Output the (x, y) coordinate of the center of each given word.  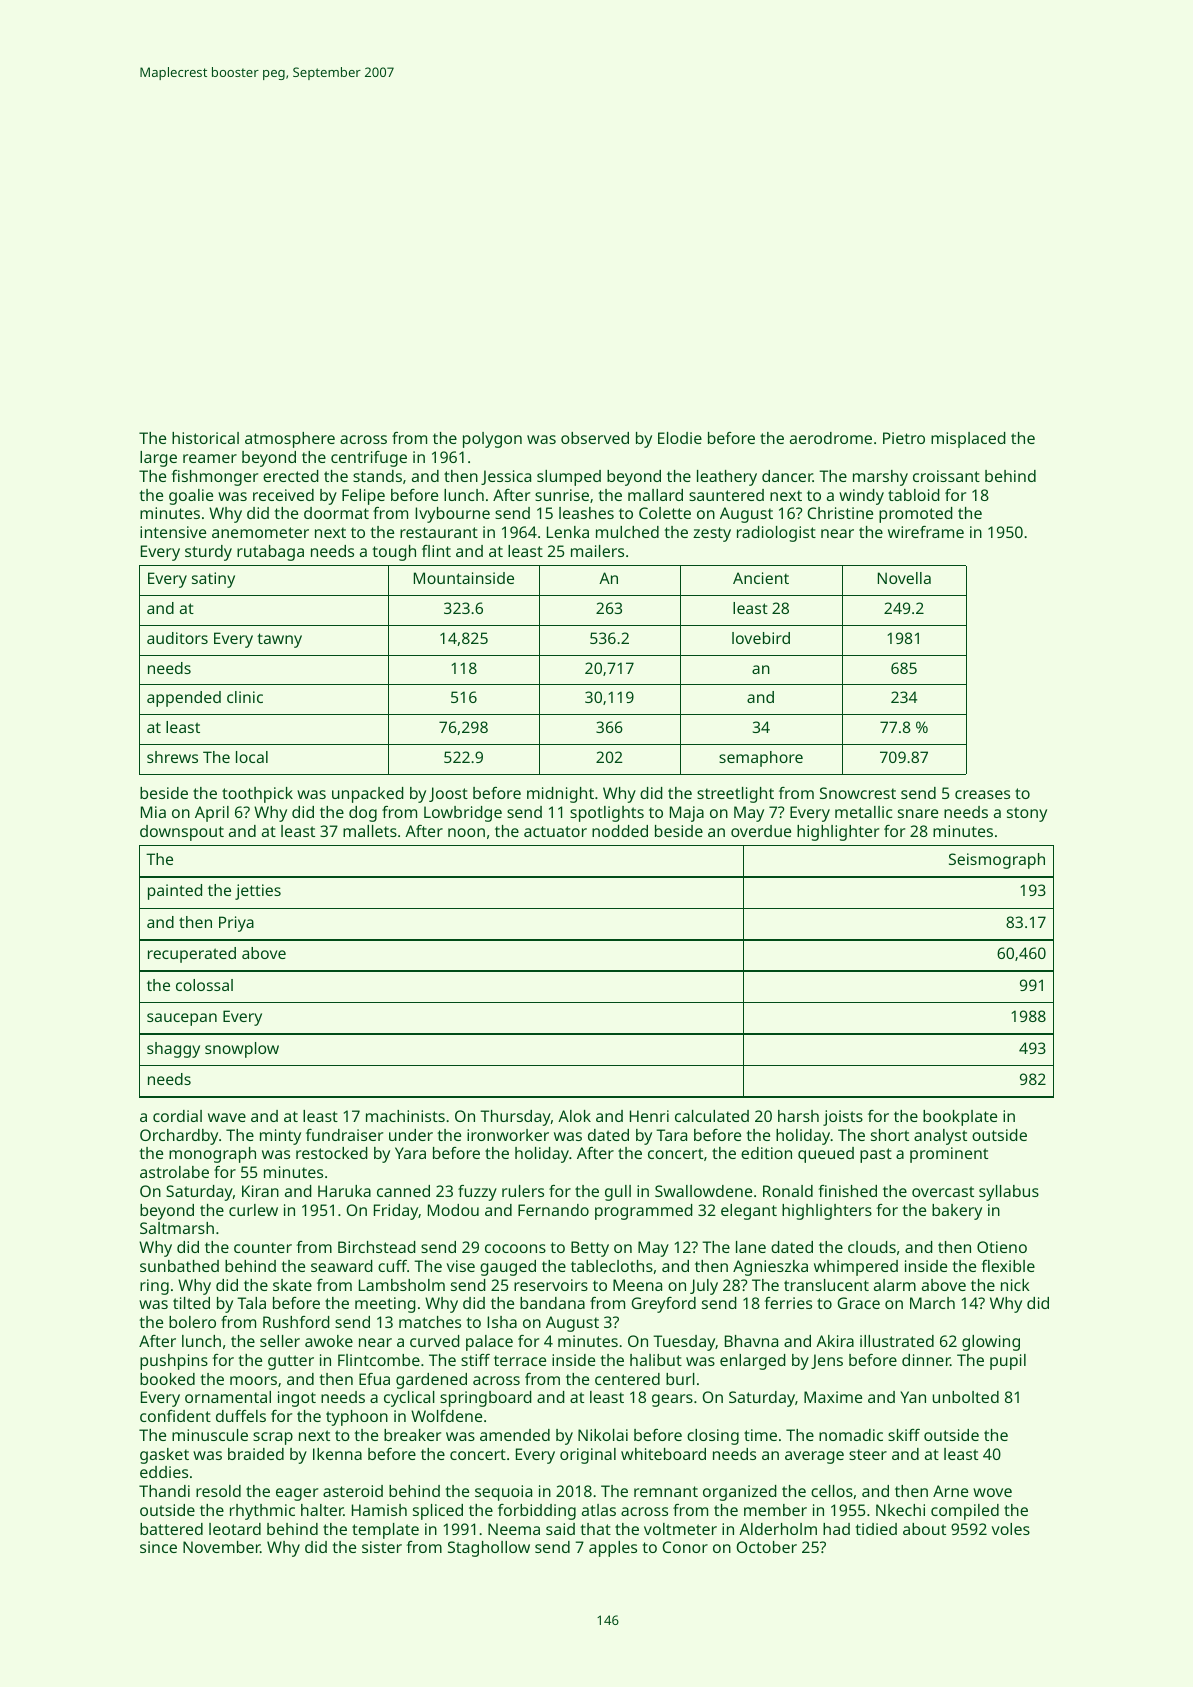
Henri (649, 1116)
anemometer (260, 532)
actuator (555, 831)
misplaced (968, 440)
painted (175, 892)
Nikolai (603, 1435)
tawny (279, 640)
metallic (863, 812)
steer (868, 1454)
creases (982, 794)
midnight (560, 795)
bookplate (960, 1118)
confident (175, 1416)
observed (595, 438)
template (385, 1531)
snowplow (242, 1050)
